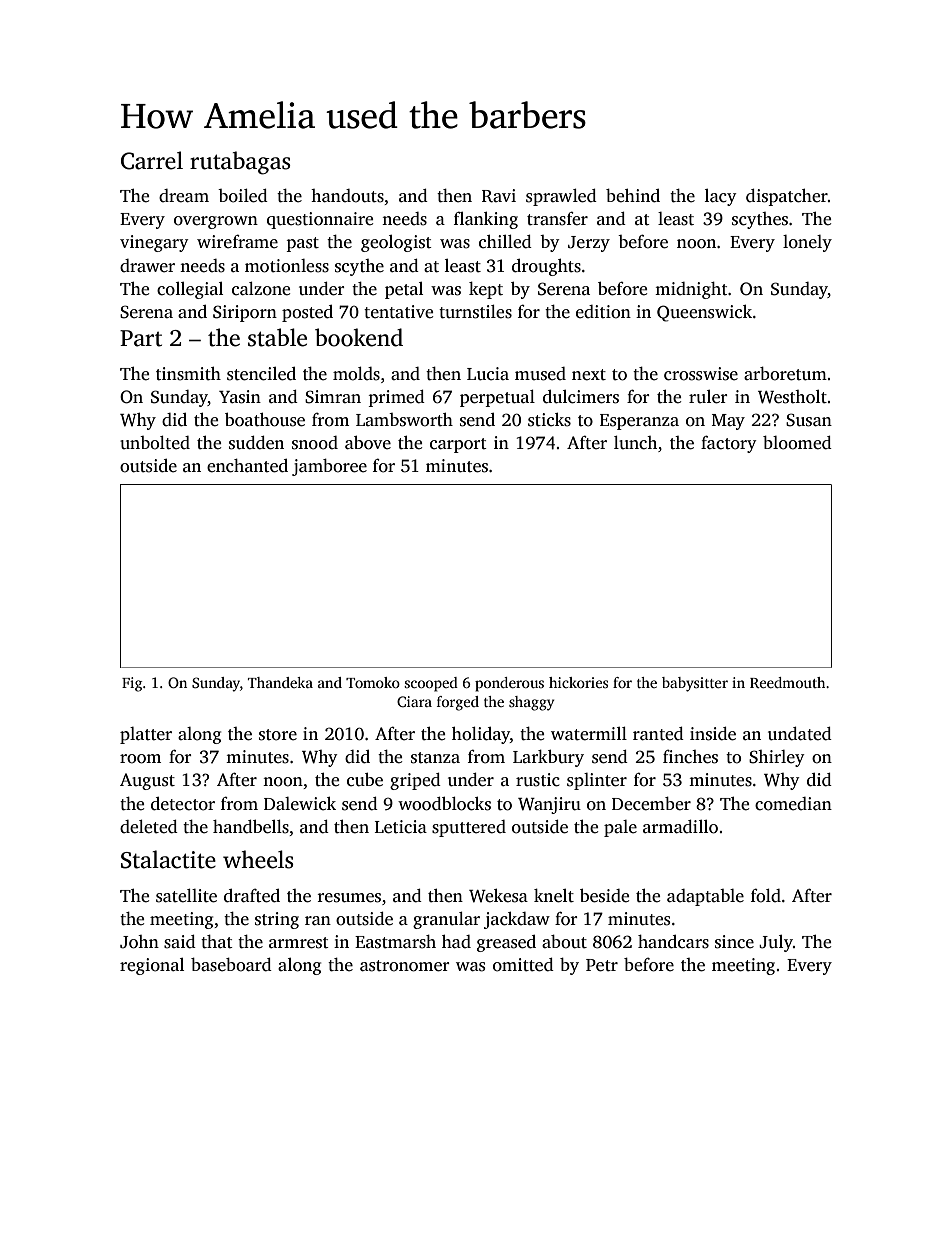 The width and height of the screenshot is (952, 1233). I want to click on handouts, so click(347, 196).
